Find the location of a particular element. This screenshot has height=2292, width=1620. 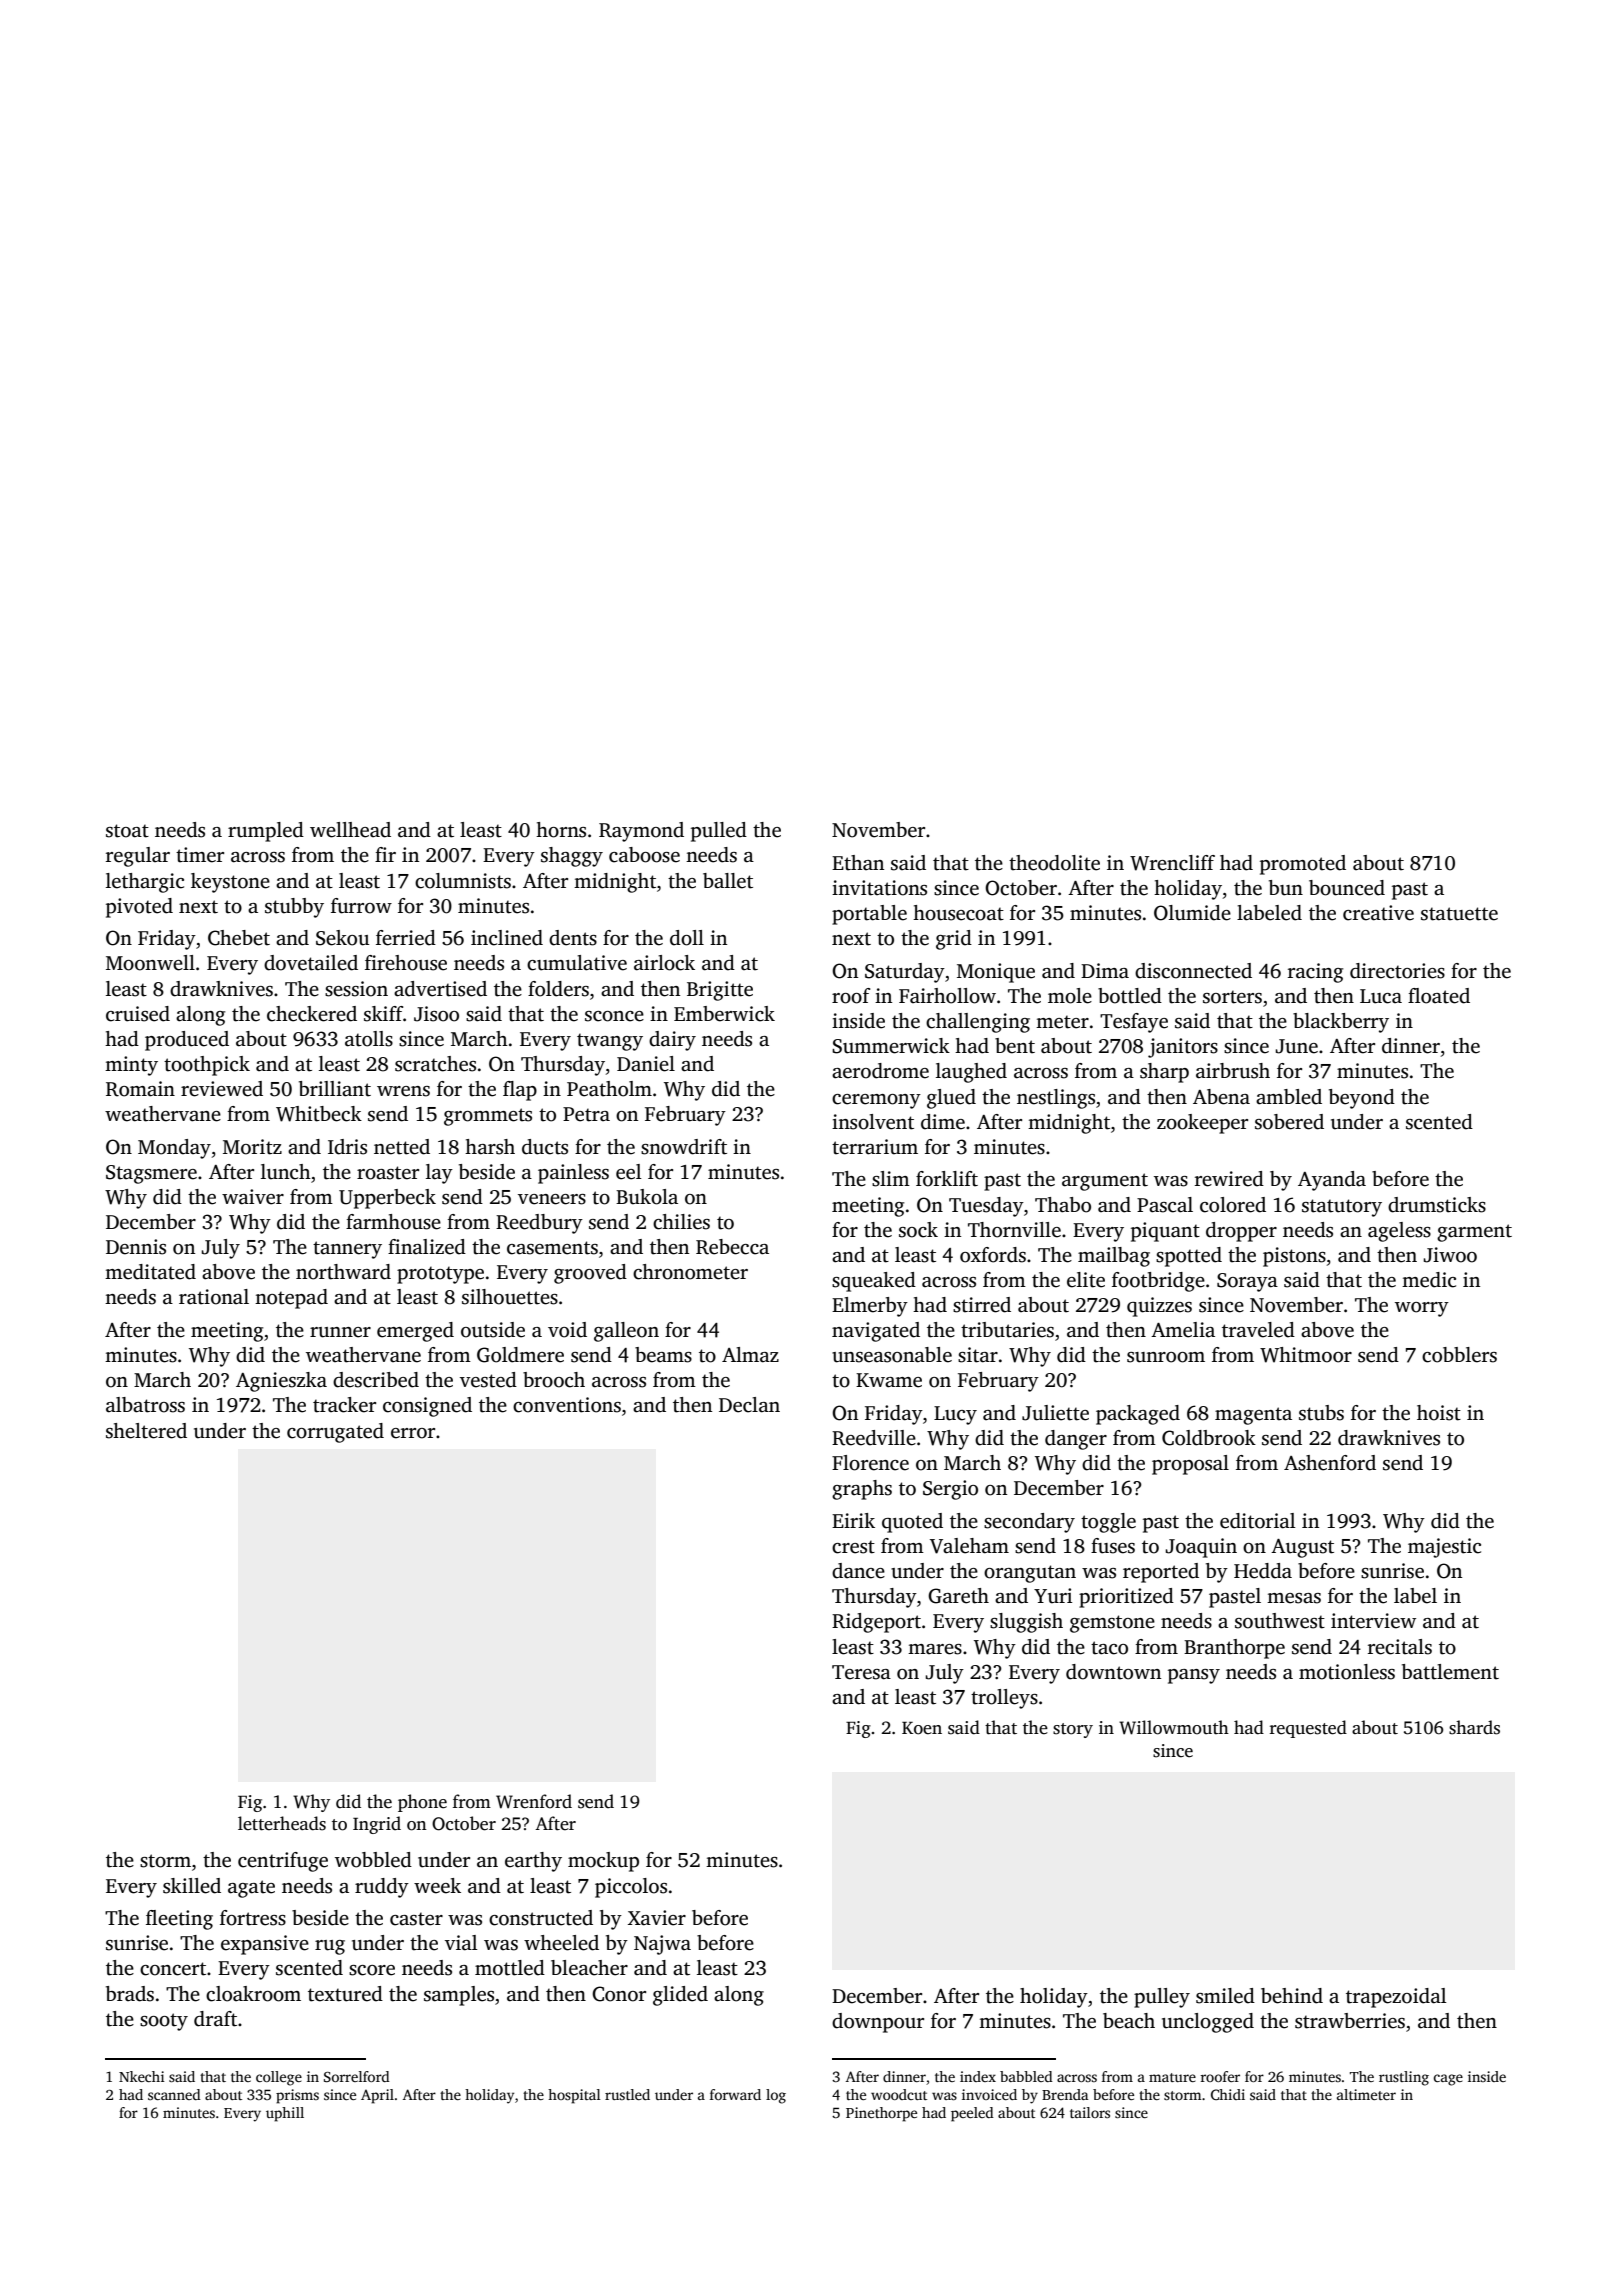

rumpled is located at coordinates (266, 832).
